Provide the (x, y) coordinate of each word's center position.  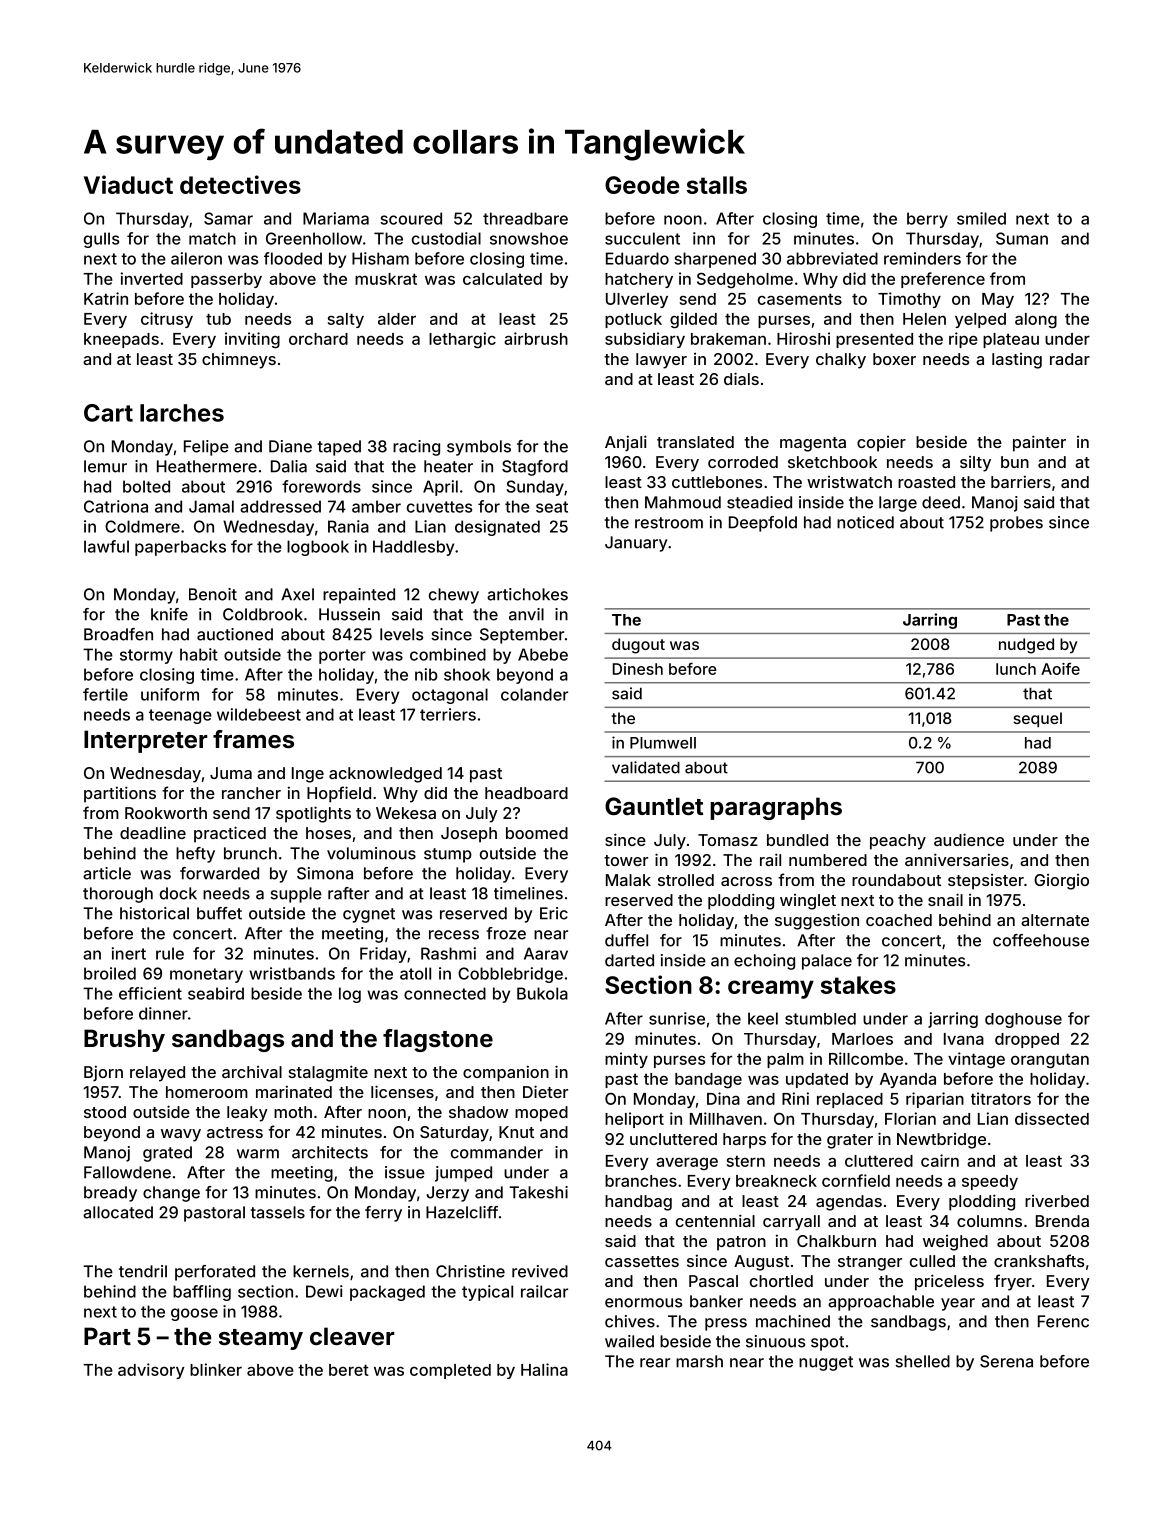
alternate (1055, 920)
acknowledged (385, 775)
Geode (642, 185)
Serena (1006, 1361)
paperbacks (180, 548)
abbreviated (832, 258)
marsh (699, 1361)
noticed (865, 522)
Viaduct (128, 184)
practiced (230, 834)
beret (349, 1370)
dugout (638, 646)
